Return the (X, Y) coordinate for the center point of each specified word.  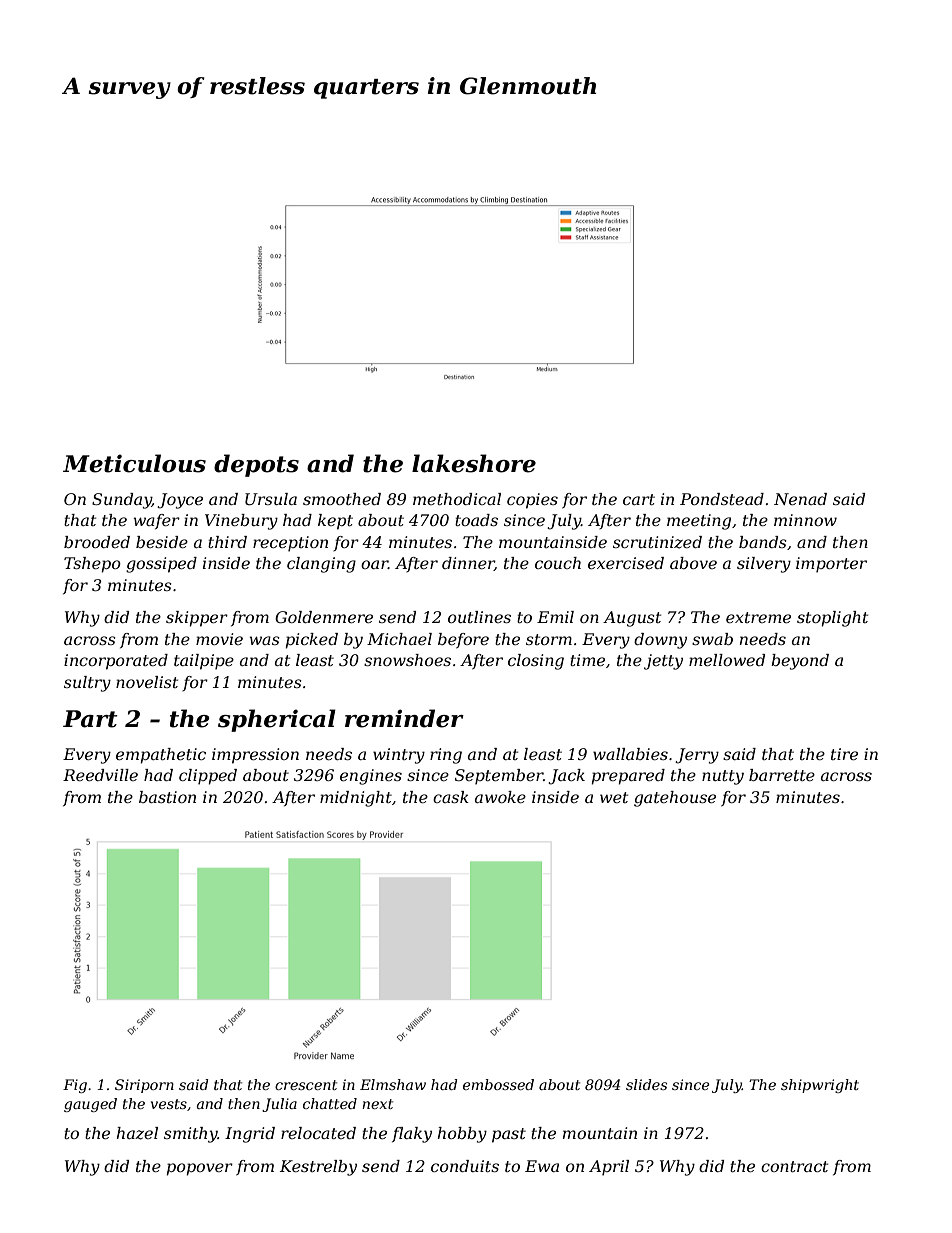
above (693, 563)
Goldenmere (324, 617)
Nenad (800, 499)
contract (794, 1166)
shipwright (820, 1086)
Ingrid (250, 1135)
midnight (356, 799)
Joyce (180, 501)
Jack (566, 777)
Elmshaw (393, 1084)
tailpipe (204, 662)
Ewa (542, 1166)
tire (844, 754)
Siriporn (144, 1086)
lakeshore (474, 463)
